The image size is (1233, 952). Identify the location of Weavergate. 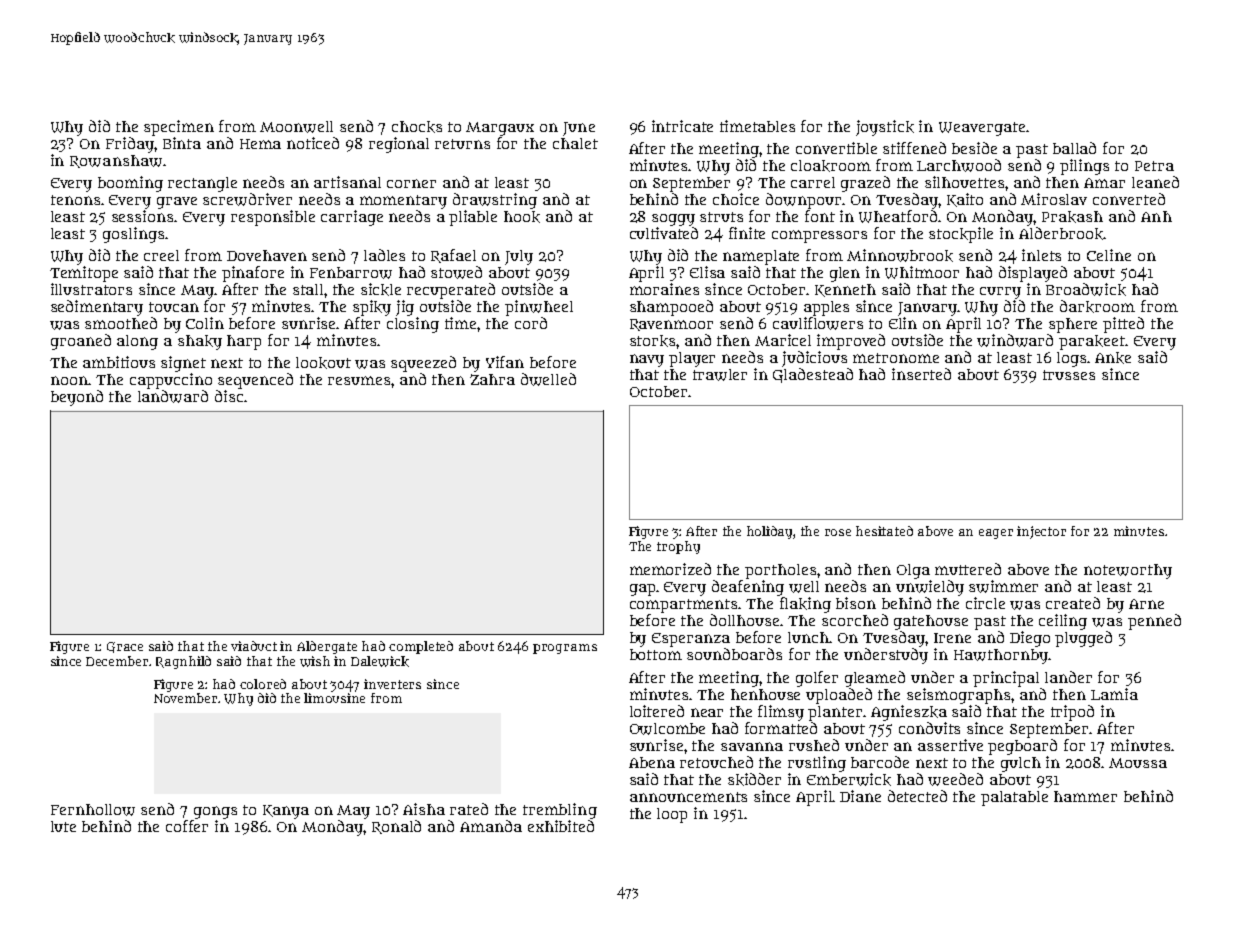
(982, 129).
